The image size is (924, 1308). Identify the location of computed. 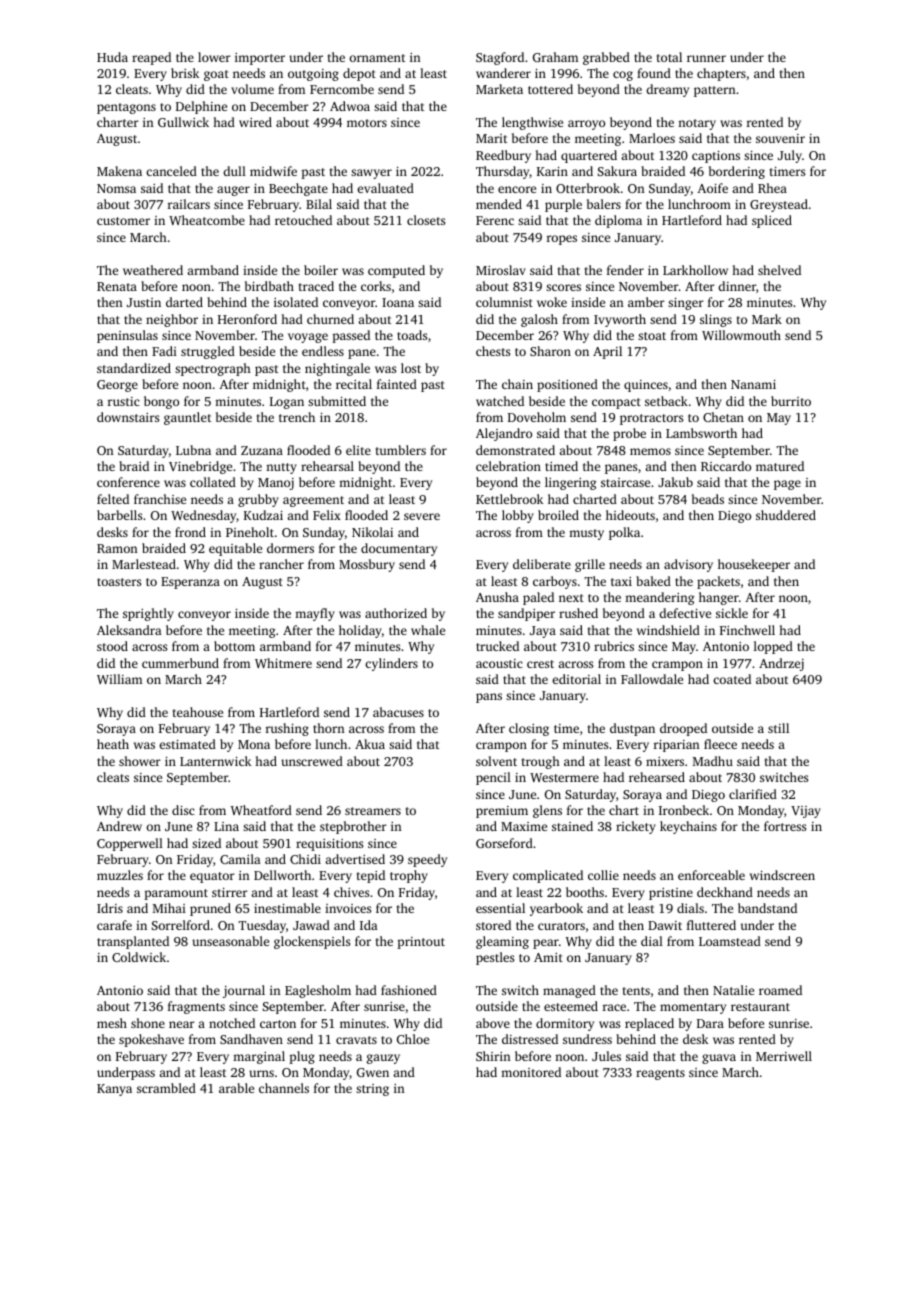
(396, 271).
